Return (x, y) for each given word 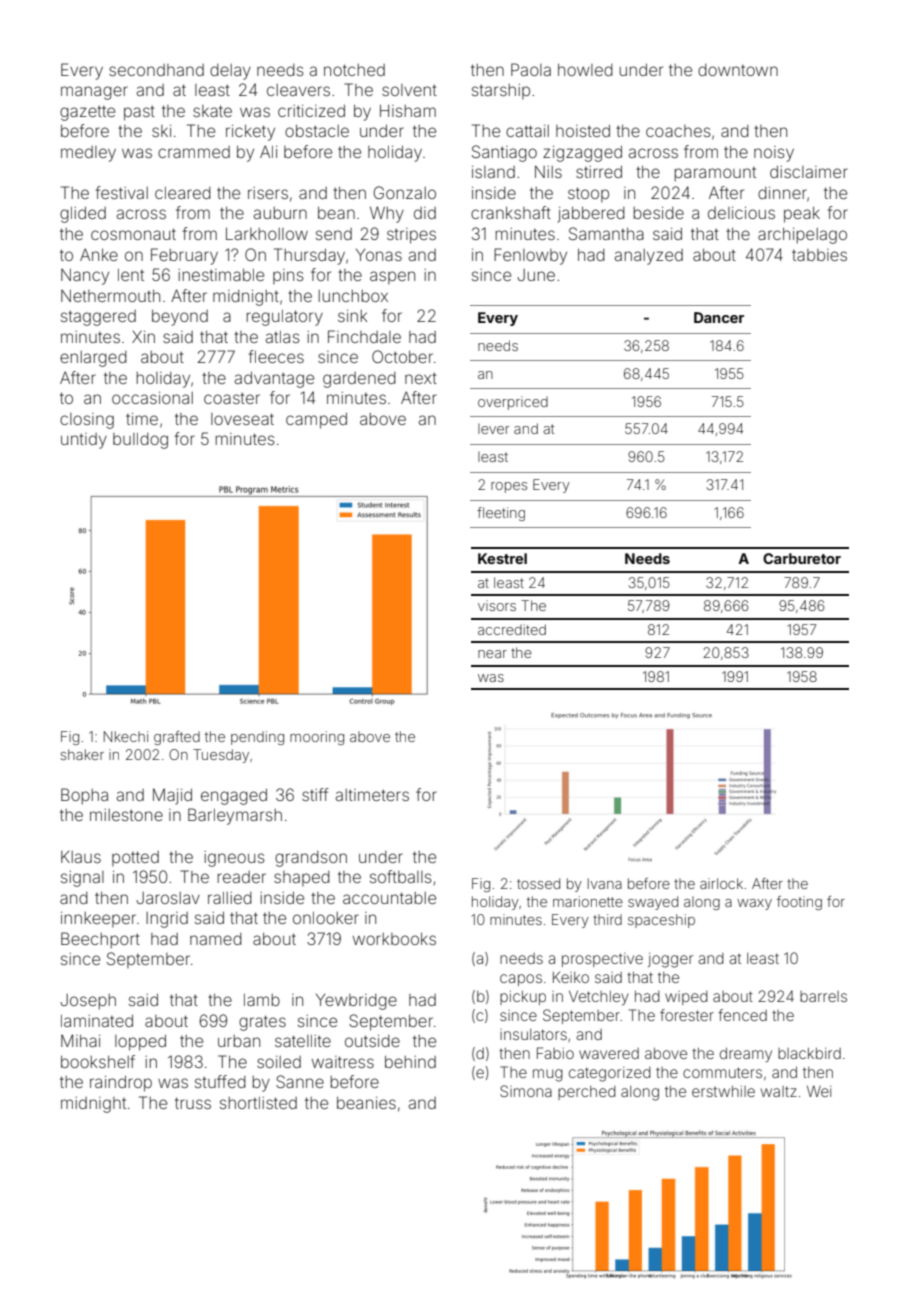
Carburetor (802, 558)
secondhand (156, 70)
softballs (401, 876)
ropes (509, 487)
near (492, 654)
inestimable (221, 275)
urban (239, 1041)
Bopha (84, 796)
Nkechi (126, 736)
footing (799, 903)
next (421, 378)
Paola (531, 69)
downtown (738, 70)
